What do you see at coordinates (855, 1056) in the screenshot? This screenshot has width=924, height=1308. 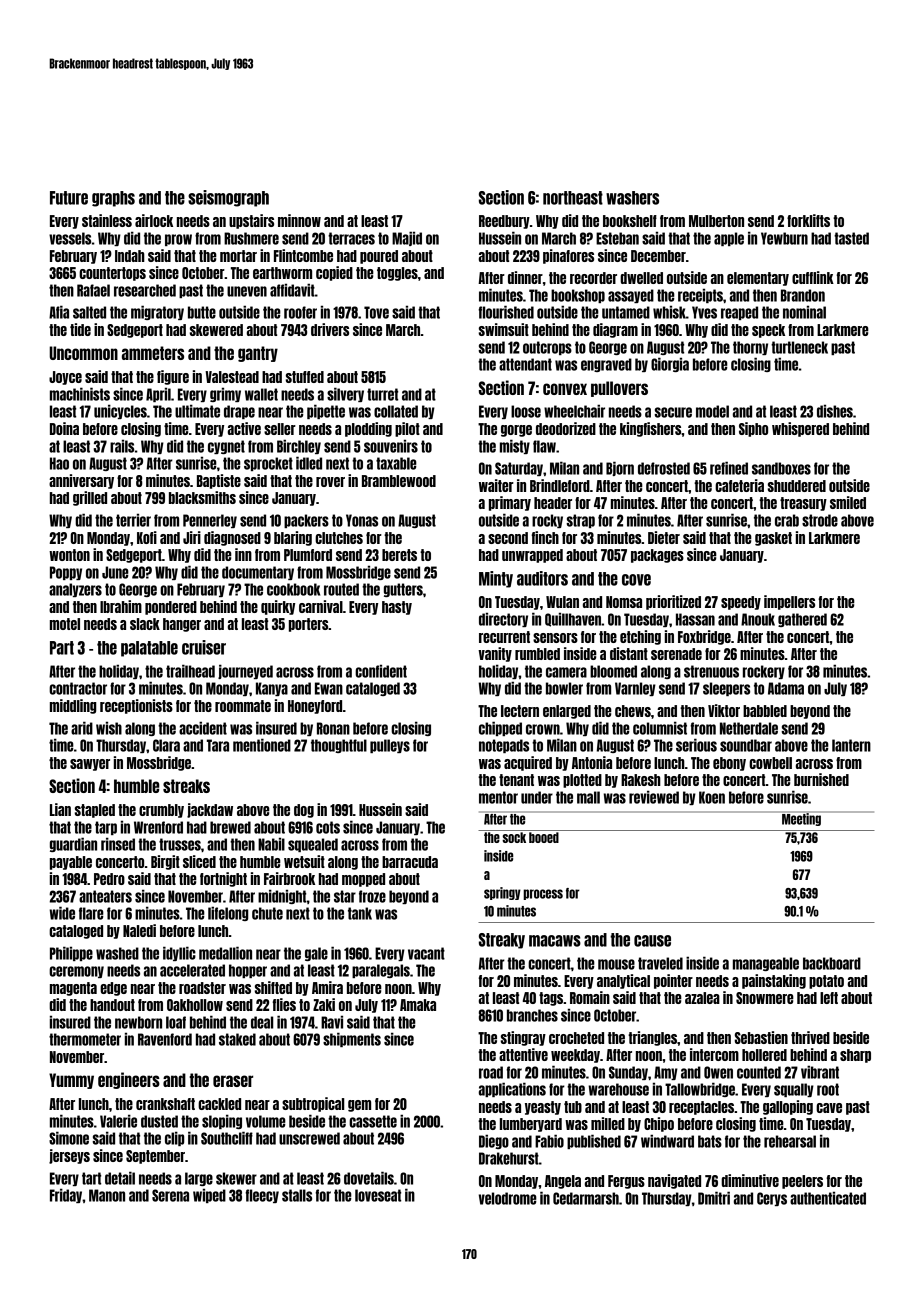 I see `sharp` at bounding box center [855, 1056].
